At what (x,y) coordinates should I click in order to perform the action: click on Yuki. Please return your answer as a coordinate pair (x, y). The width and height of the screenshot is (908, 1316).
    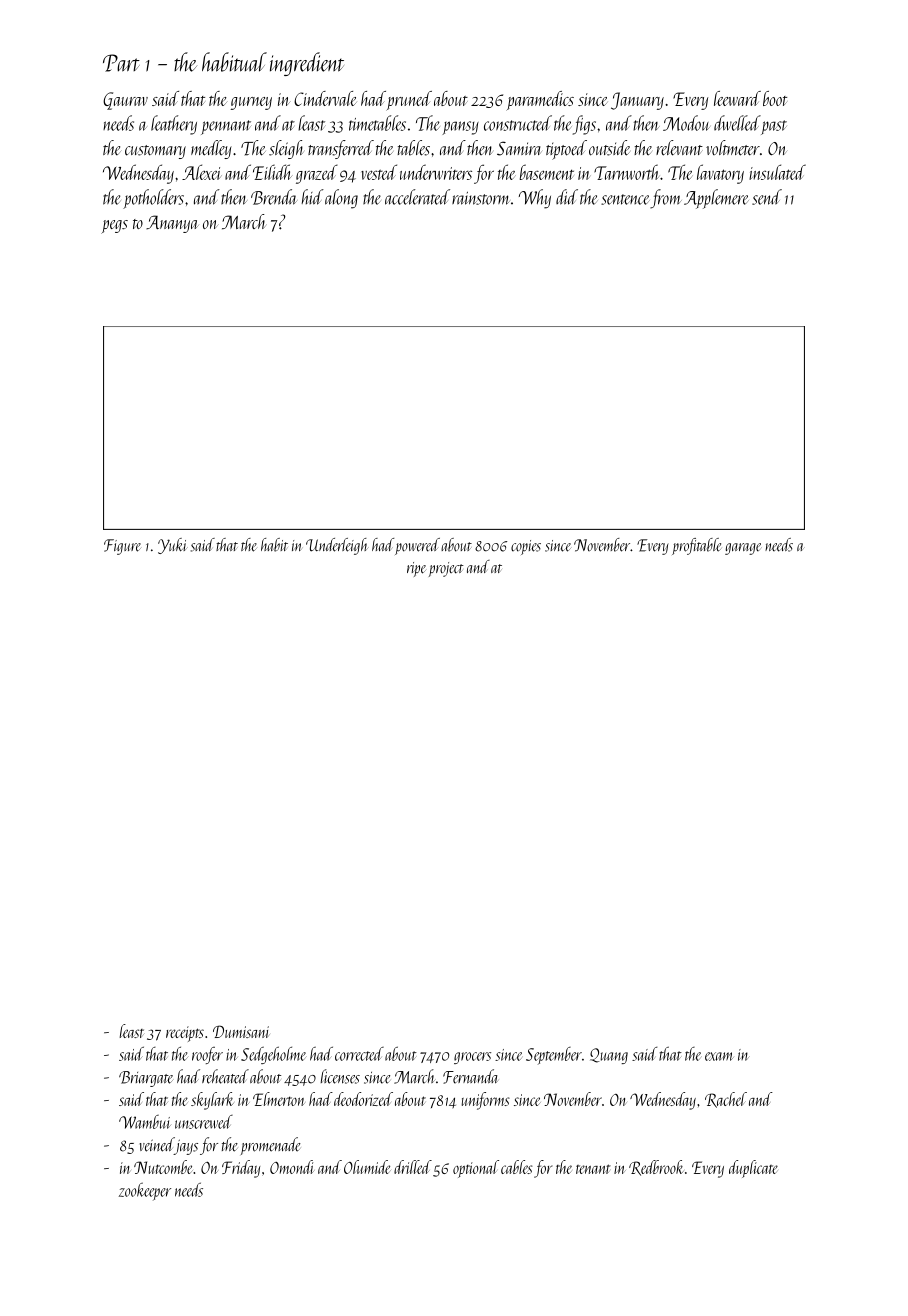
    Looking at the image, I should click on (173, 546).
